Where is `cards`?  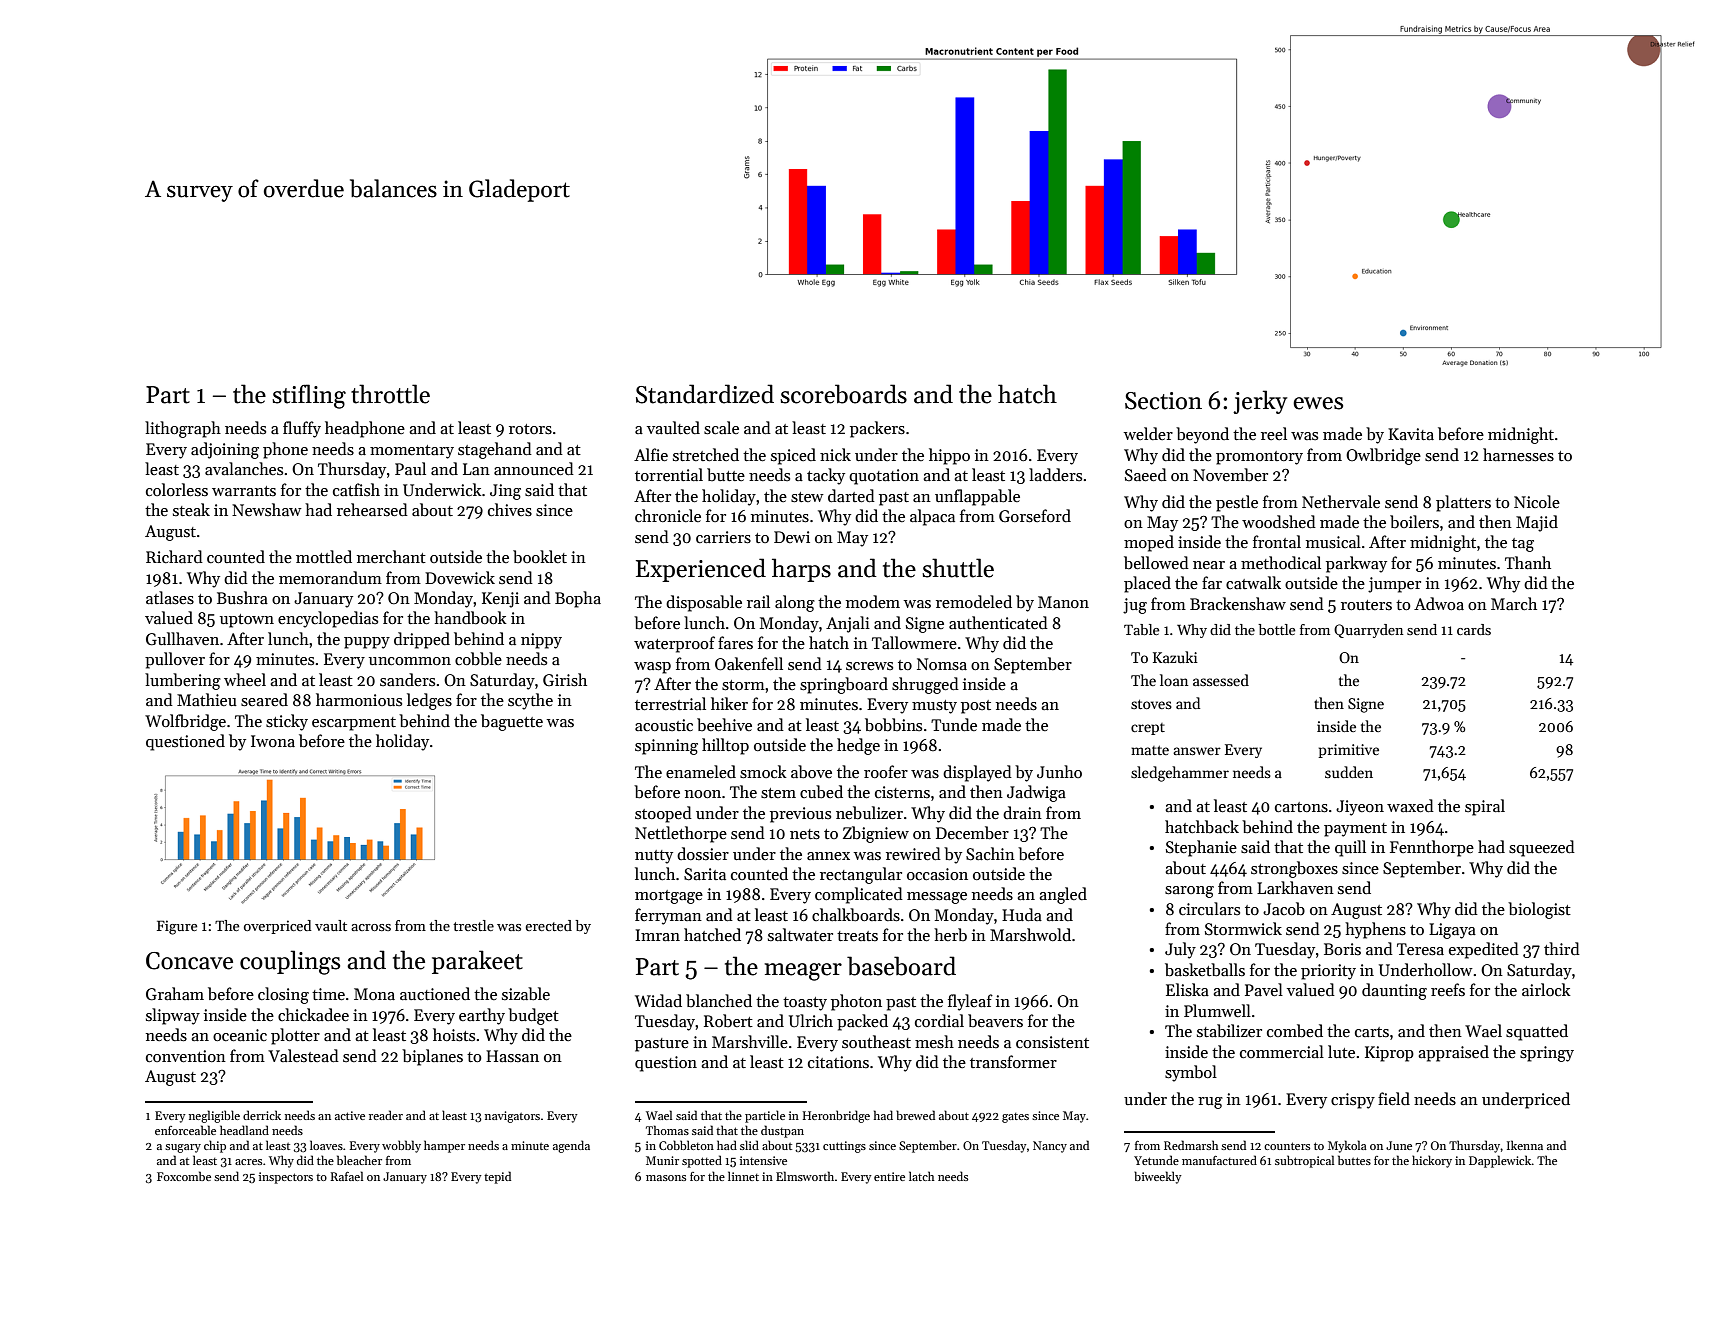
cards is located at coordinates (1474, 629).
